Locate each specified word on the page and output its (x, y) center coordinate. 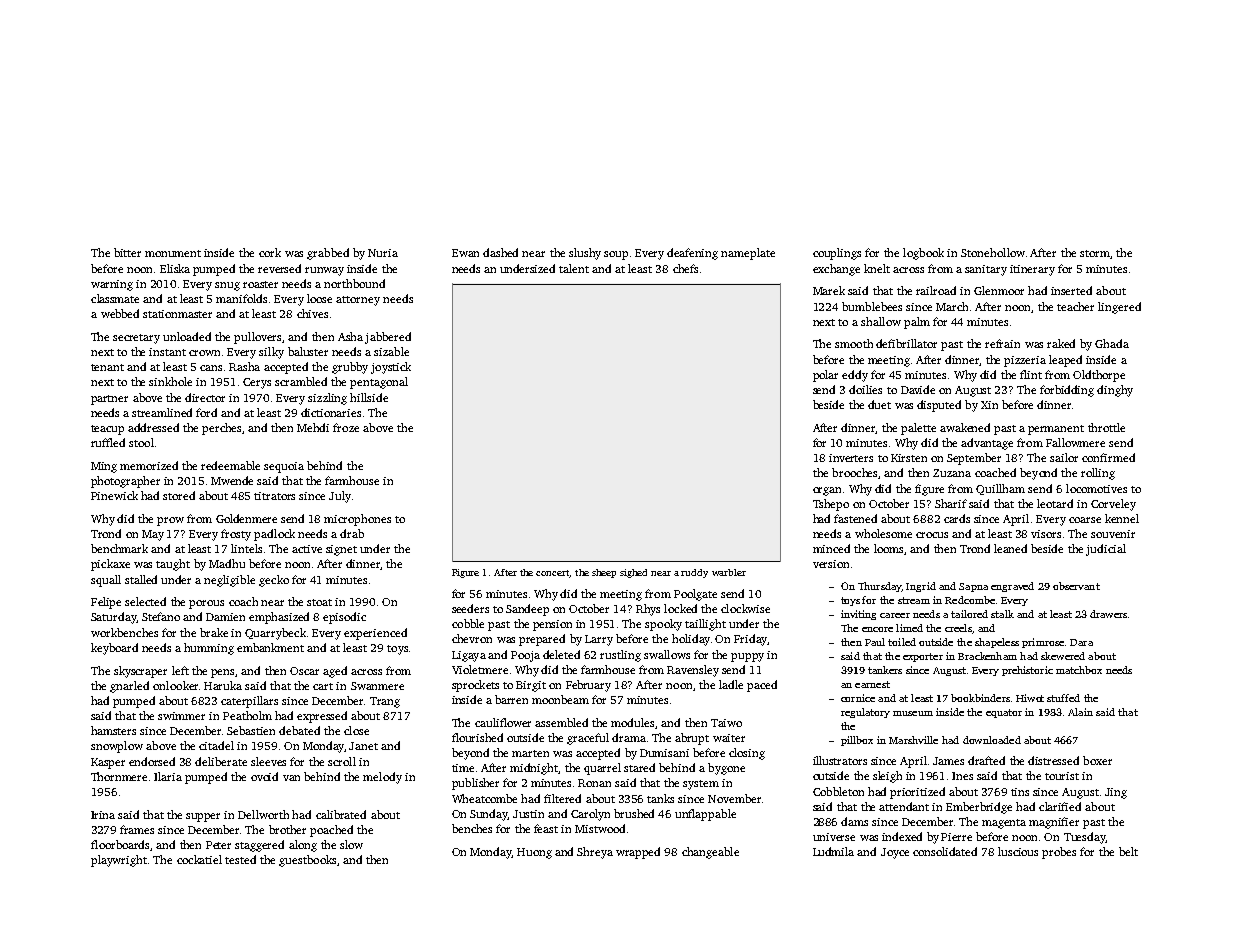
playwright (119, 861)
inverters (851, 458)
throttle (1106, 427)
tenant (107, 367)
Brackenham (987, 656)
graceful (588, 739)
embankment (270, 647)
